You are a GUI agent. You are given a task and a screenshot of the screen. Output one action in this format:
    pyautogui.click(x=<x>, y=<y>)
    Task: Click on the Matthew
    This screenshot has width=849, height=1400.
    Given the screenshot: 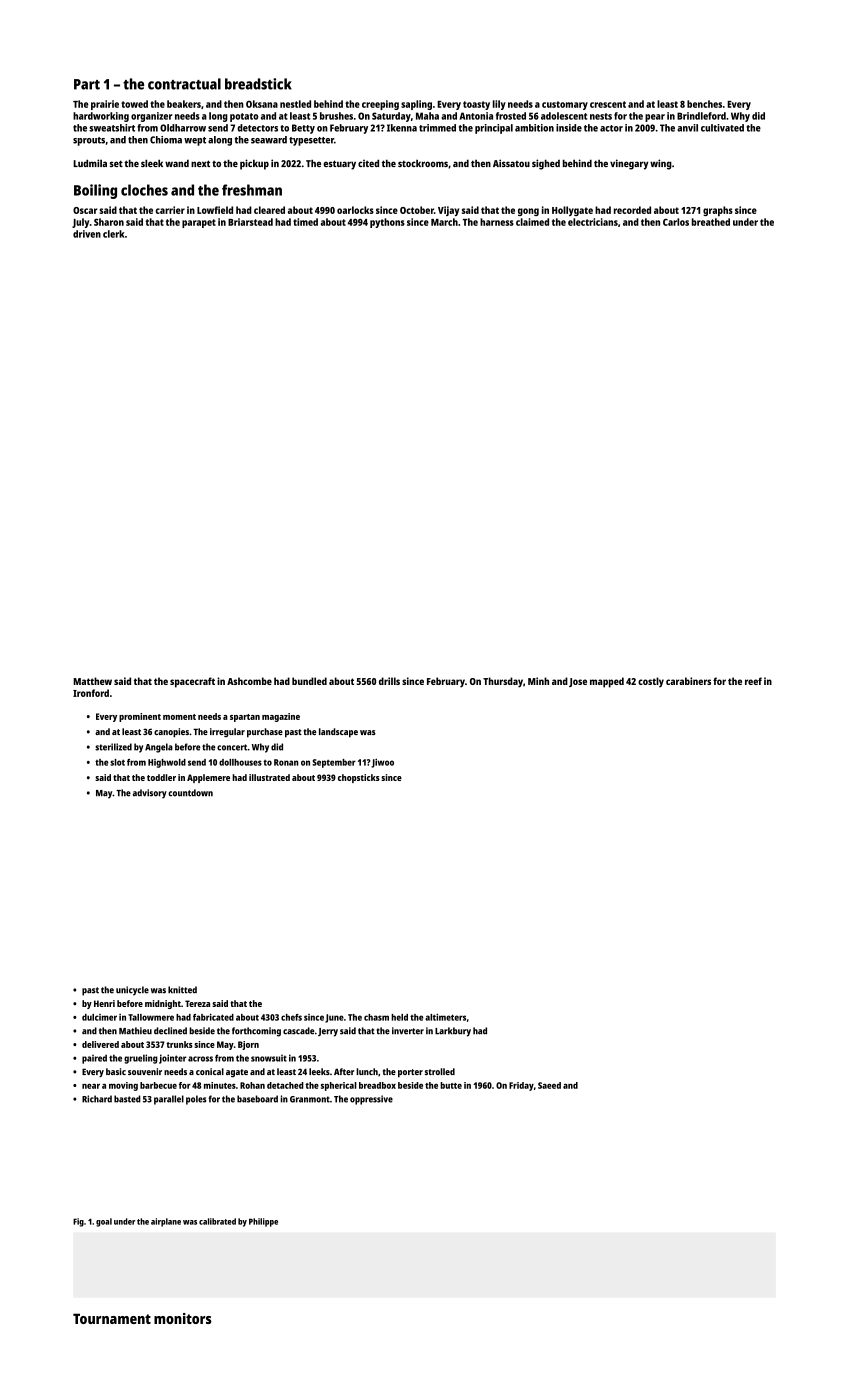 What is the action you would take?
    pyautogui.click(x=92, y=681)
